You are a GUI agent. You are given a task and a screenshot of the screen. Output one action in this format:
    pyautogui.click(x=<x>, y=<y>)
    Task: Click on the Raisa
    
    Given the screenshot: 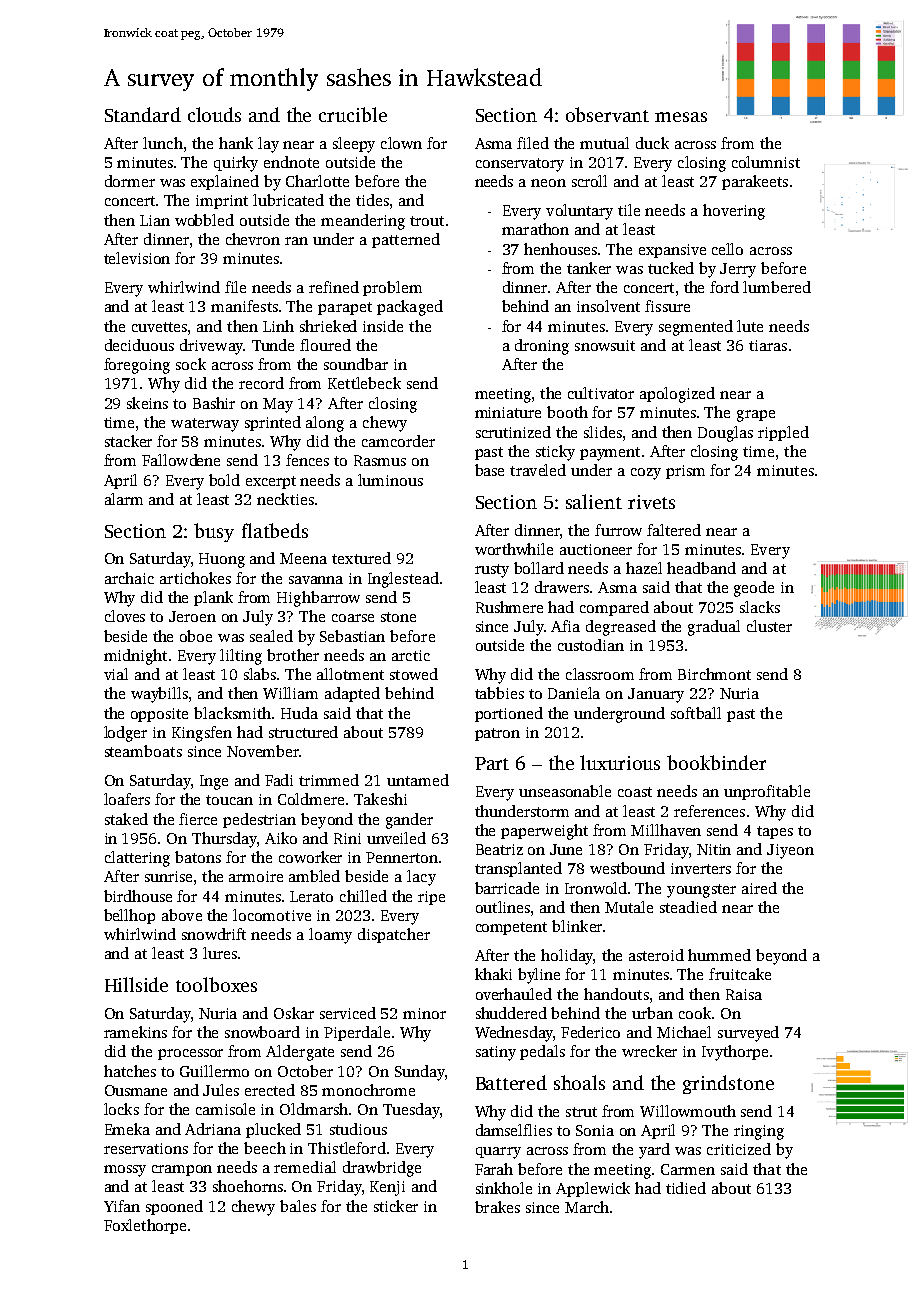 What is the action you would take?
    pyautogui.click(x=744, y=994)
